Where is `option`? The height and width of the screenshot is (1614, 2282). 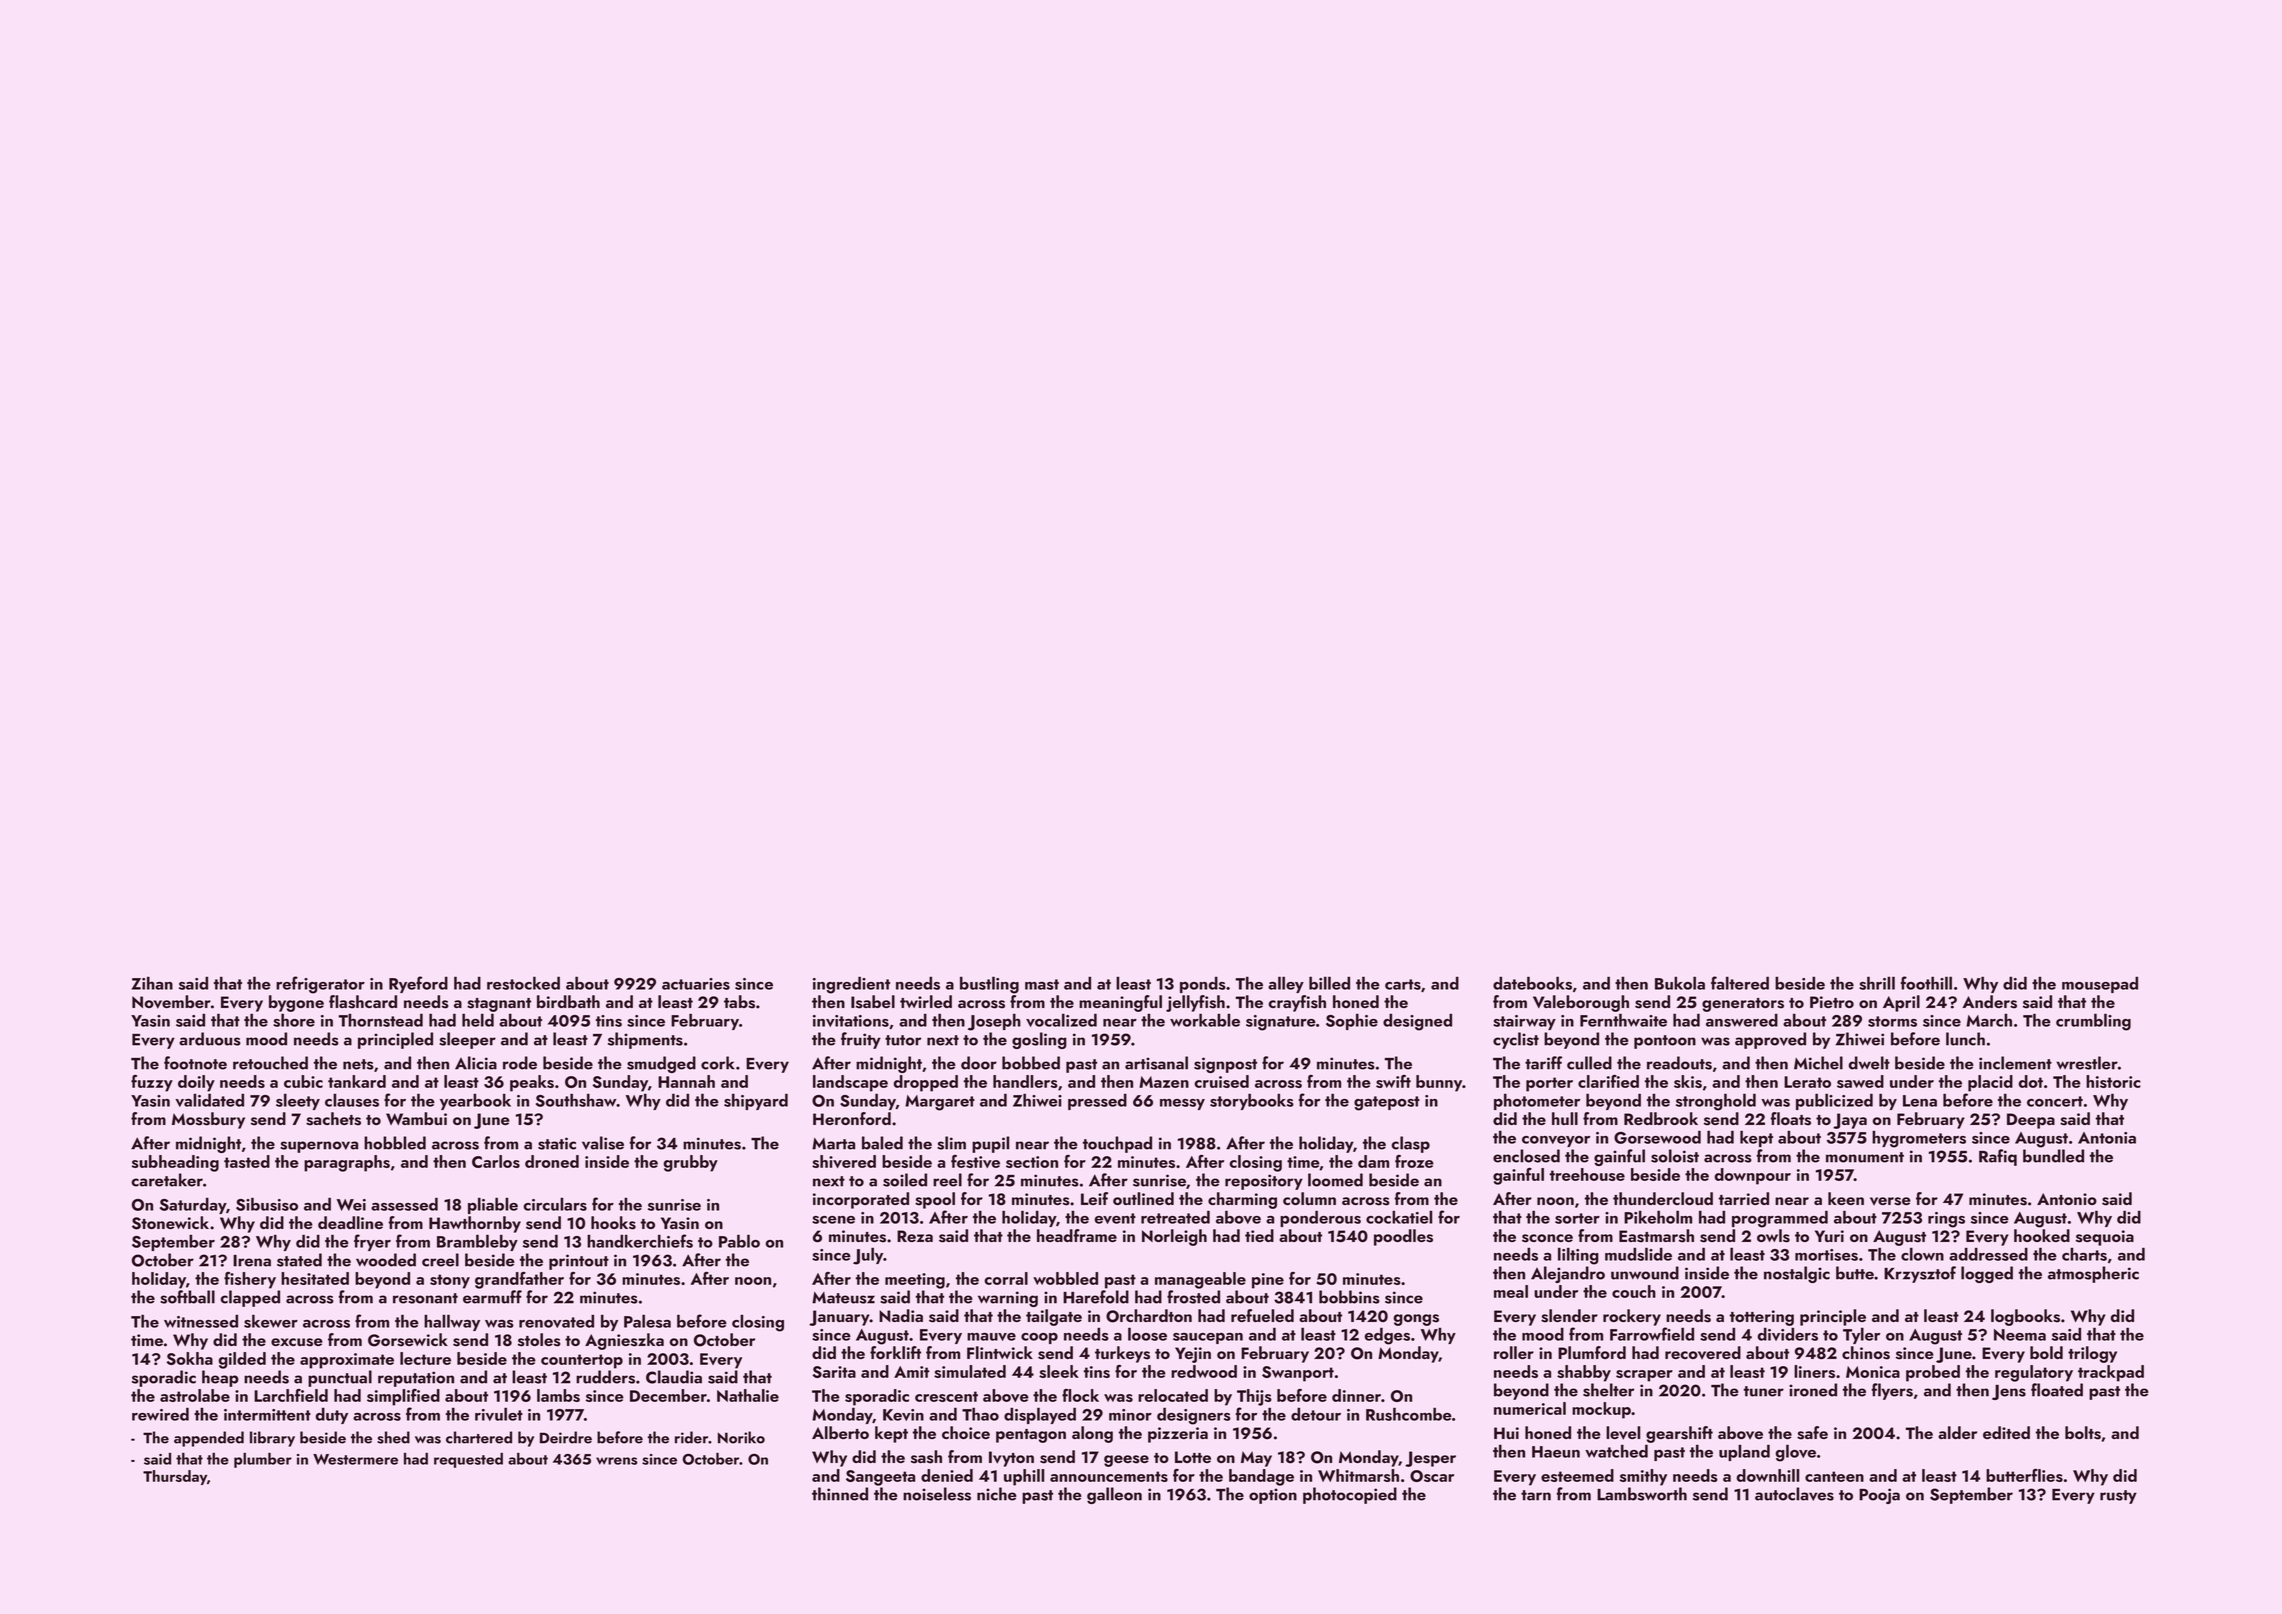
option is located at coordinates (1273, 1496).
